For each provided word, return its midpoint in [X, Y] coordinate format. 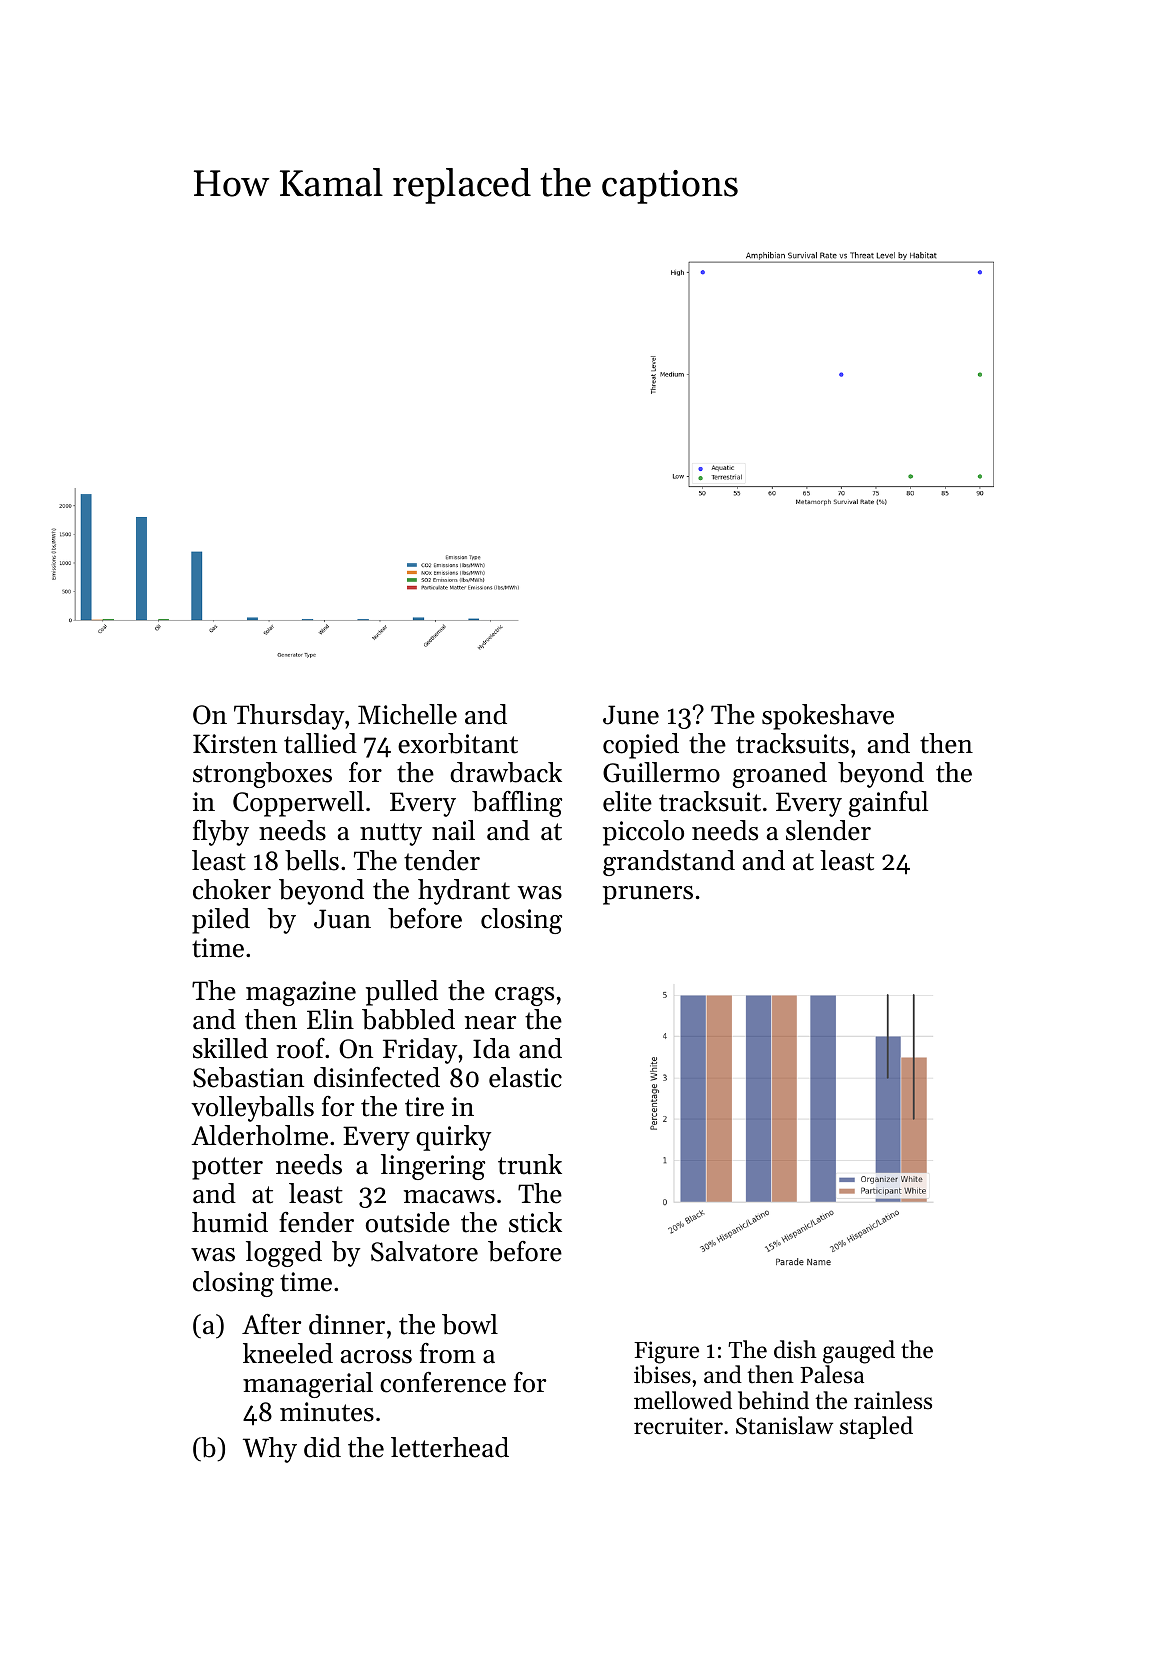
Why [270, 1450]
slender [828, 830]
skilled [230, 1048]
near [490, 1023]
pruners [648, 895]
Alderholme [259, 1135]
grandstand [669, 863]
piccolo [643, 833]
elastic [525, 1077]
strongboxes [262, 775]
